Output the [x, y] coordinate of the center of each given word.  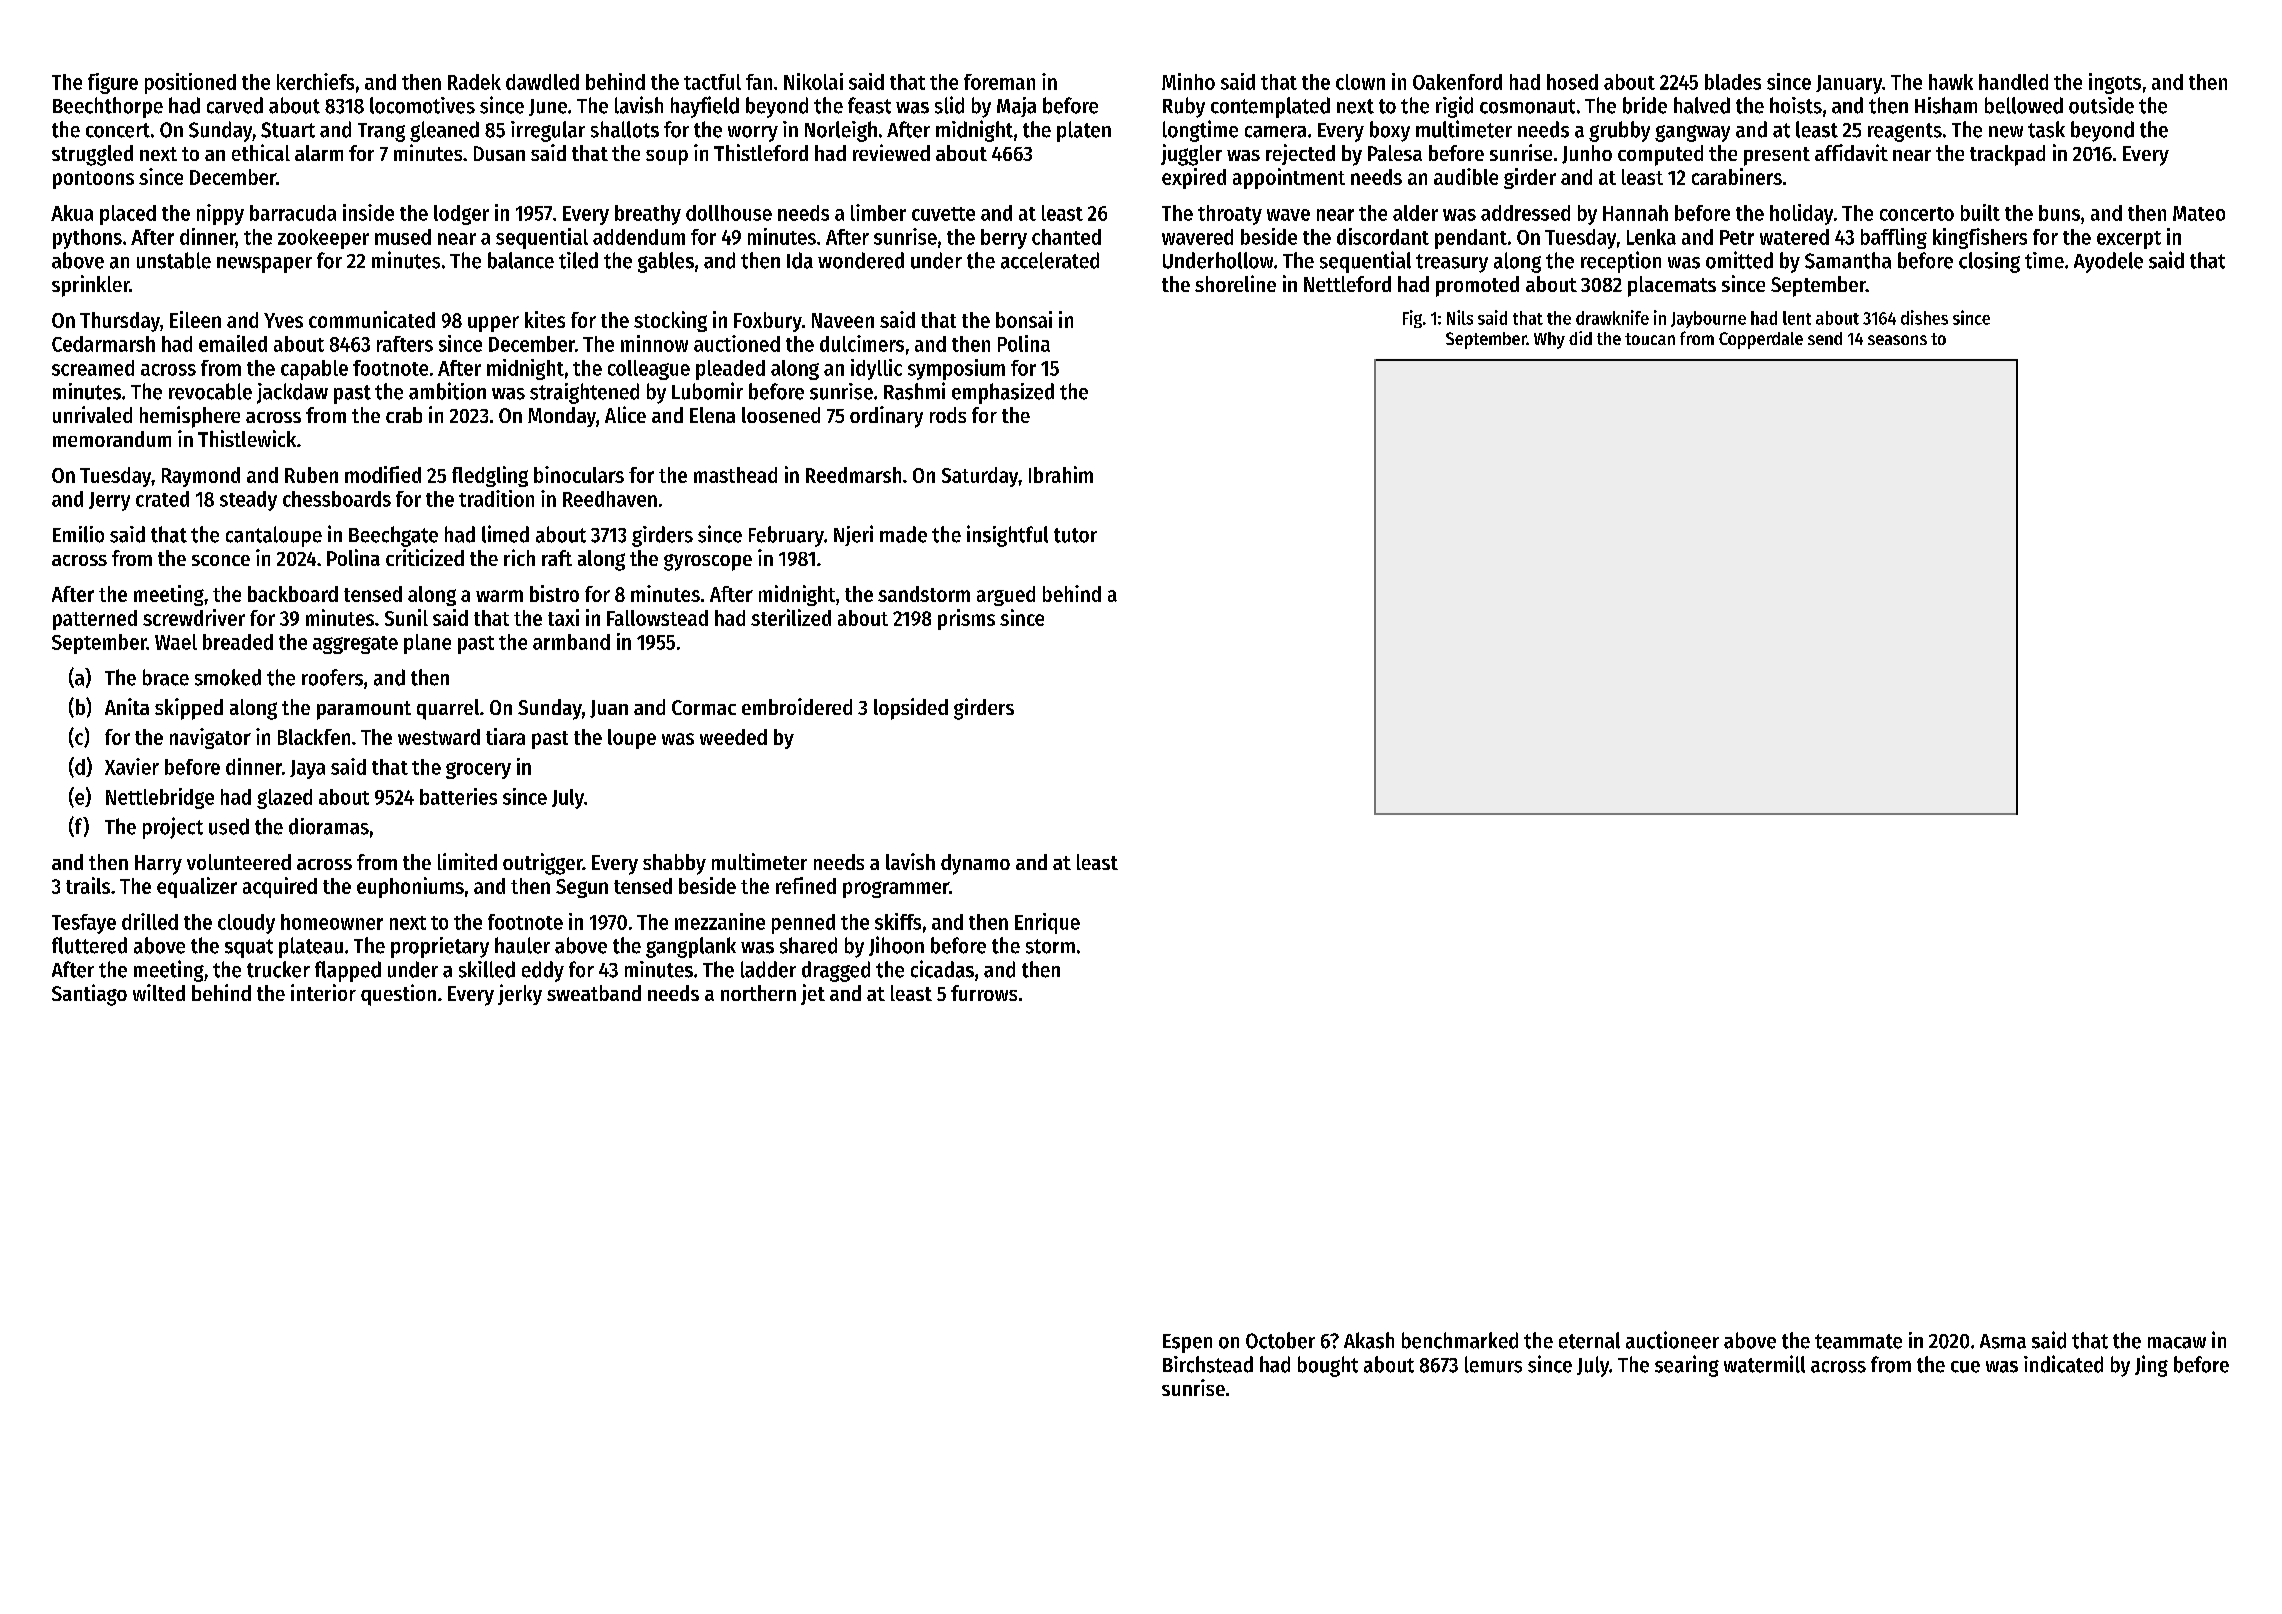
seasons [1897, 340]
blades [1733, 82]
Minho [1188, 81]
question [398, 995]
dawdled [542, 82]
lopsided [911, 709]
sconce [221, 560]
